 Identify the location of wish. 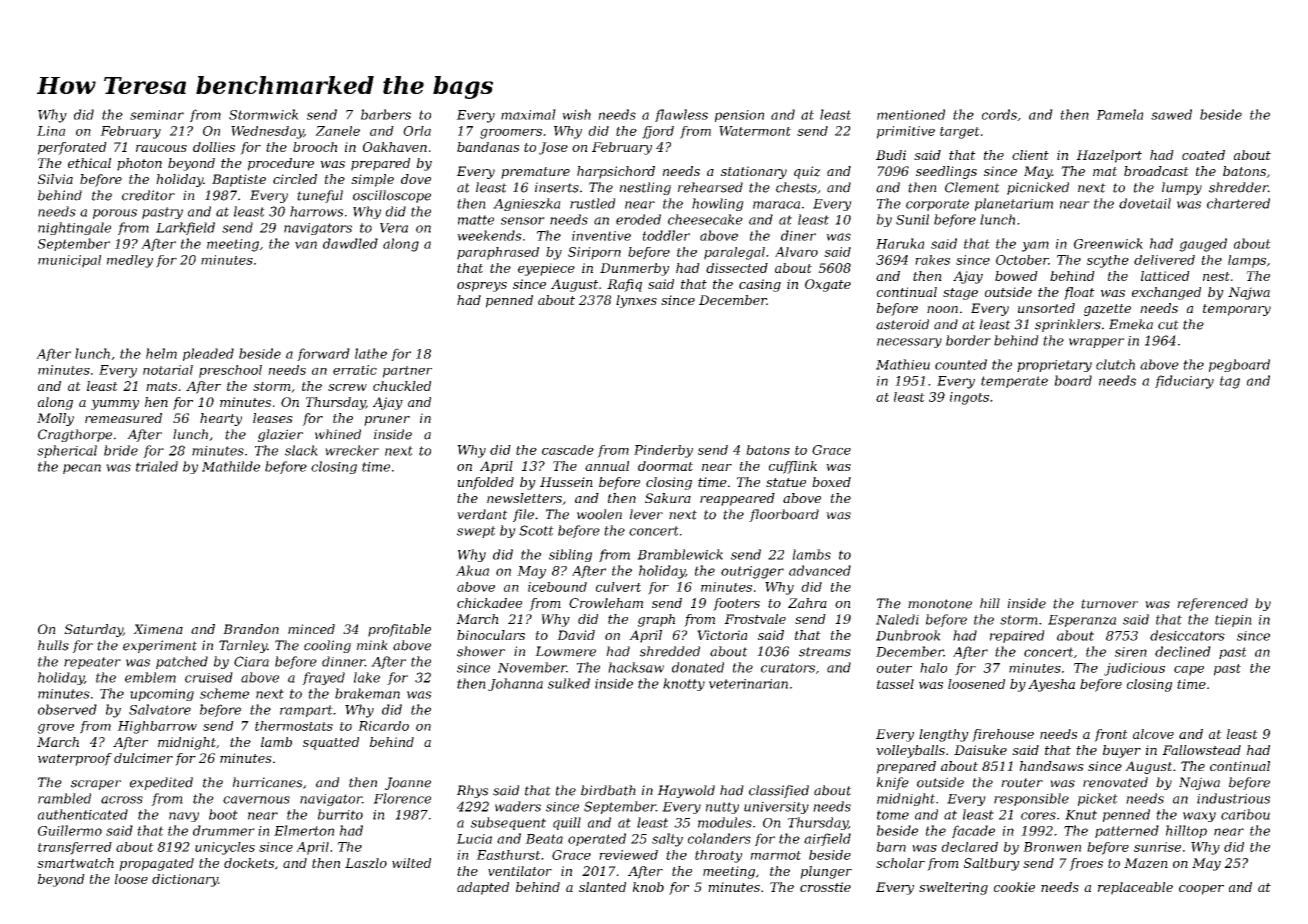
(576, 114).
